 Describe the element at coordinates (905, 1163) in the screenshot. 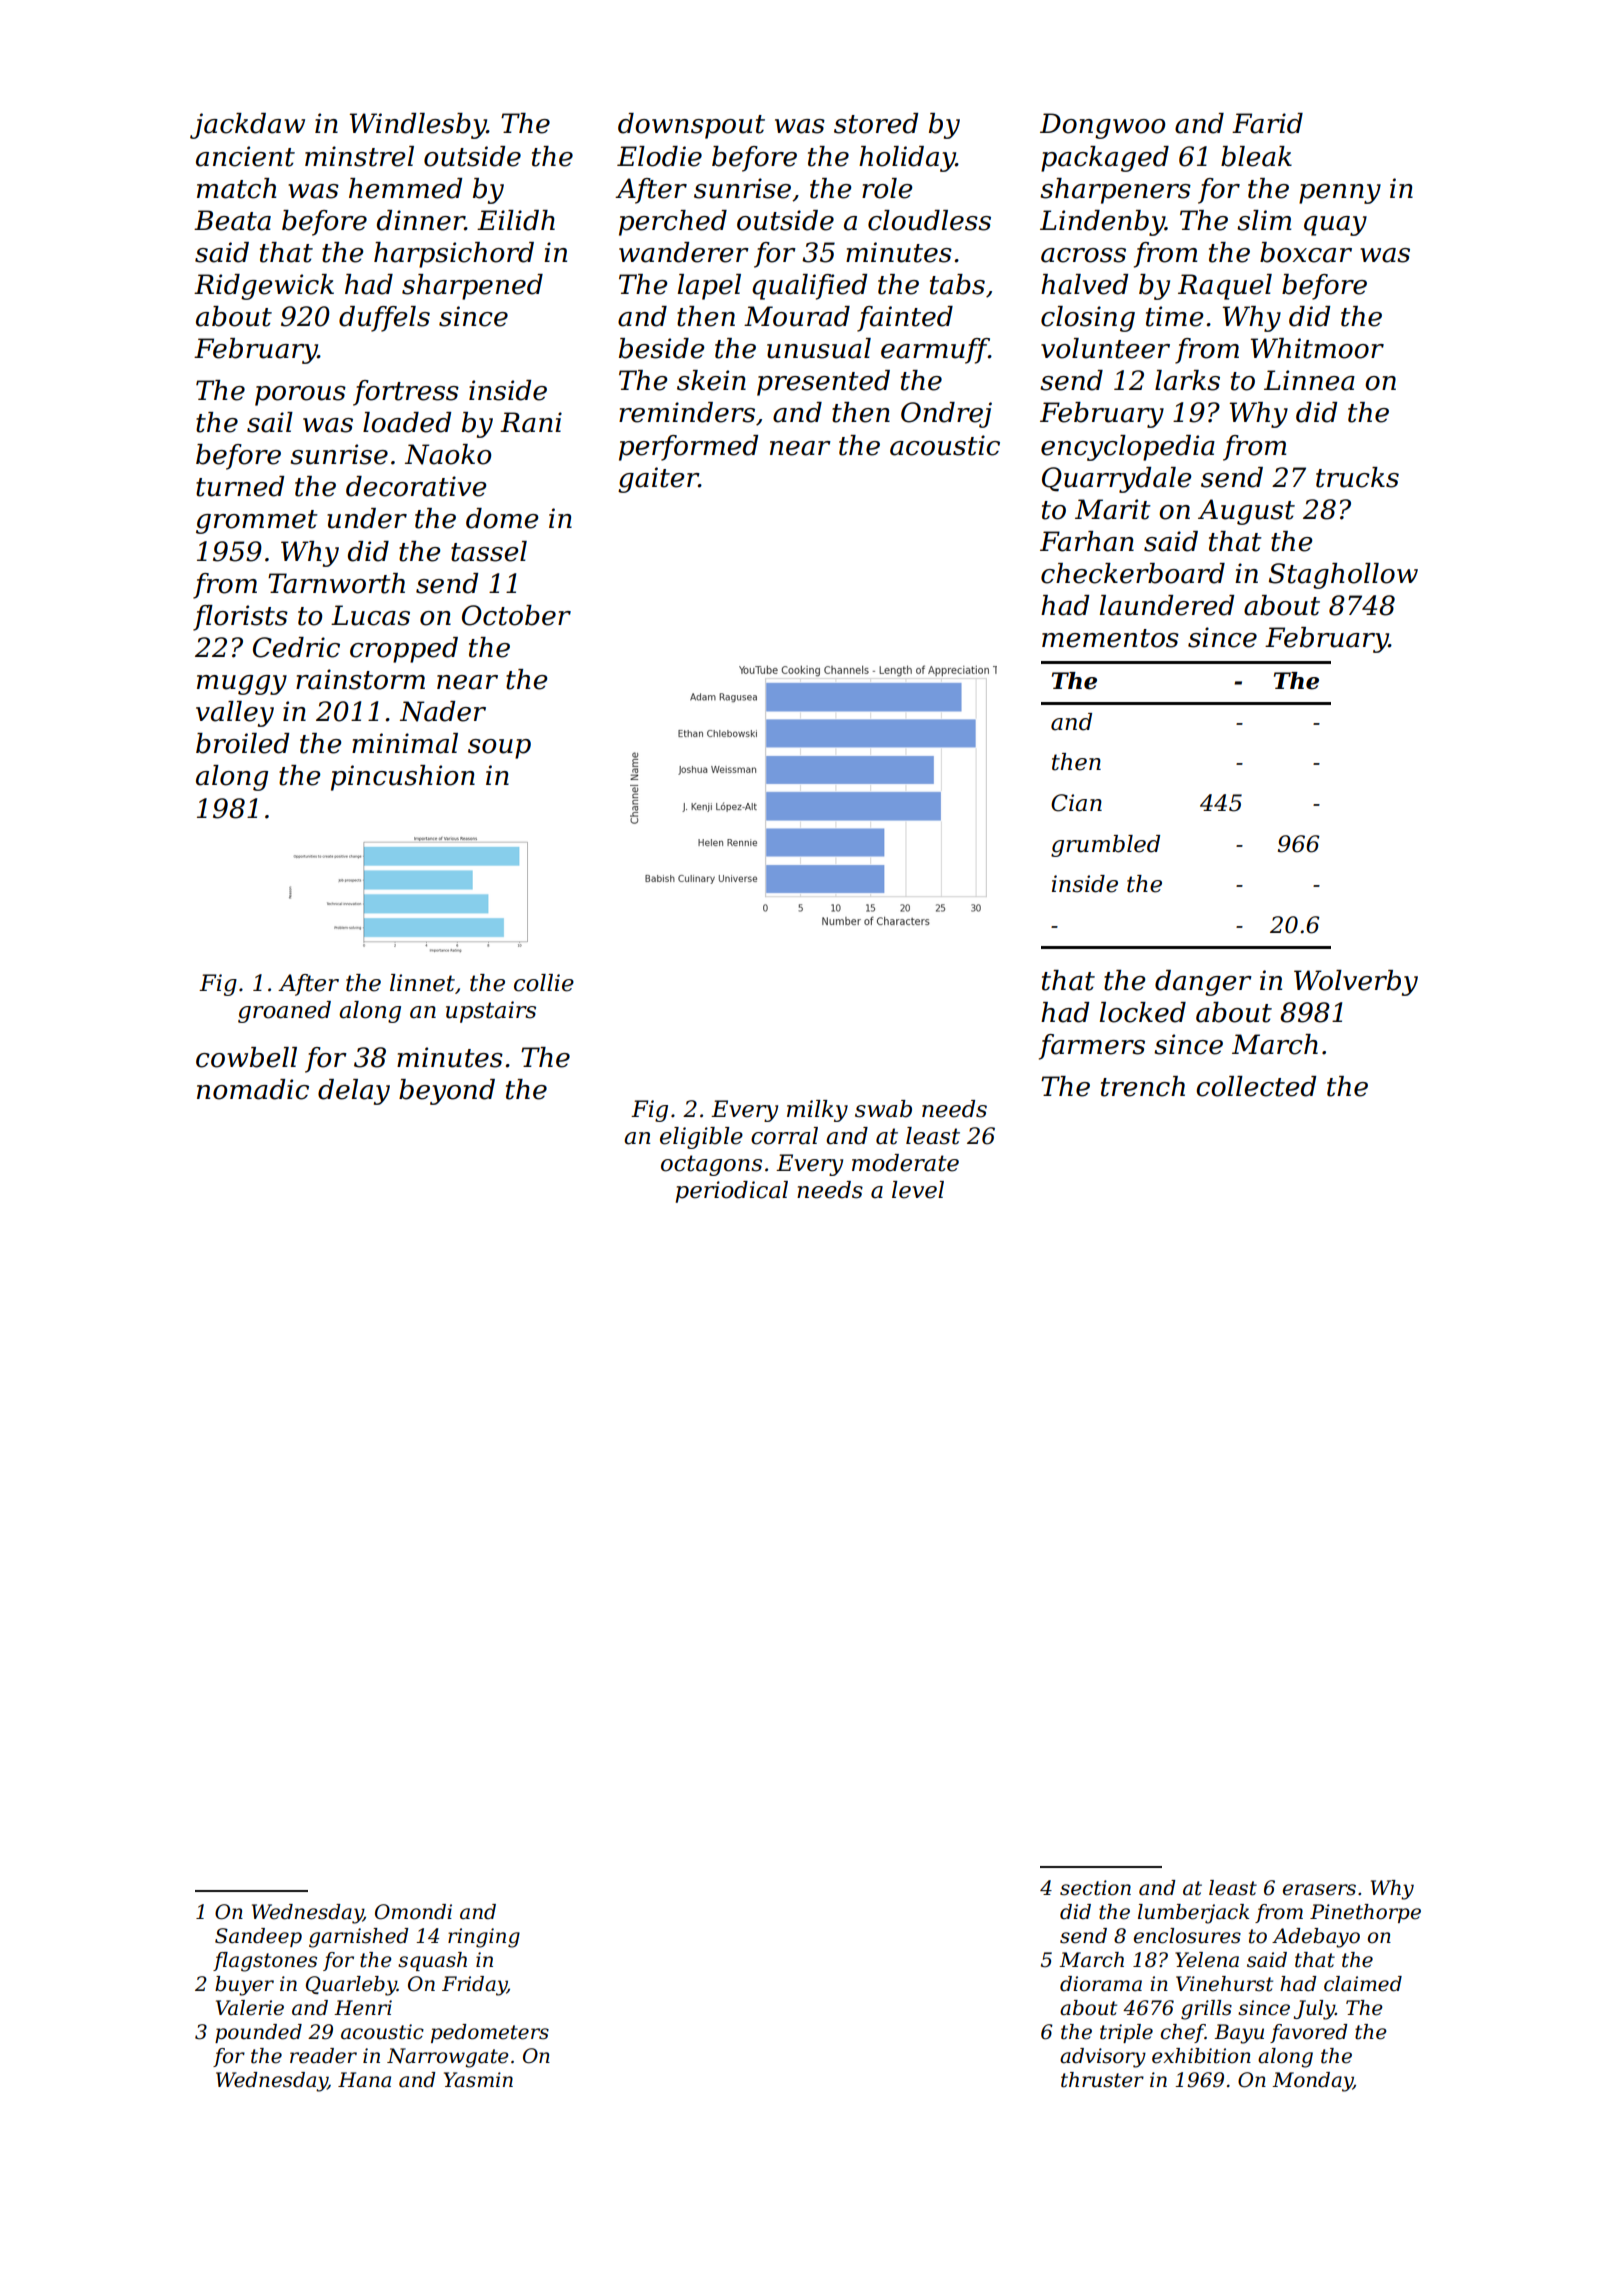

I see `moderate` at that location.
